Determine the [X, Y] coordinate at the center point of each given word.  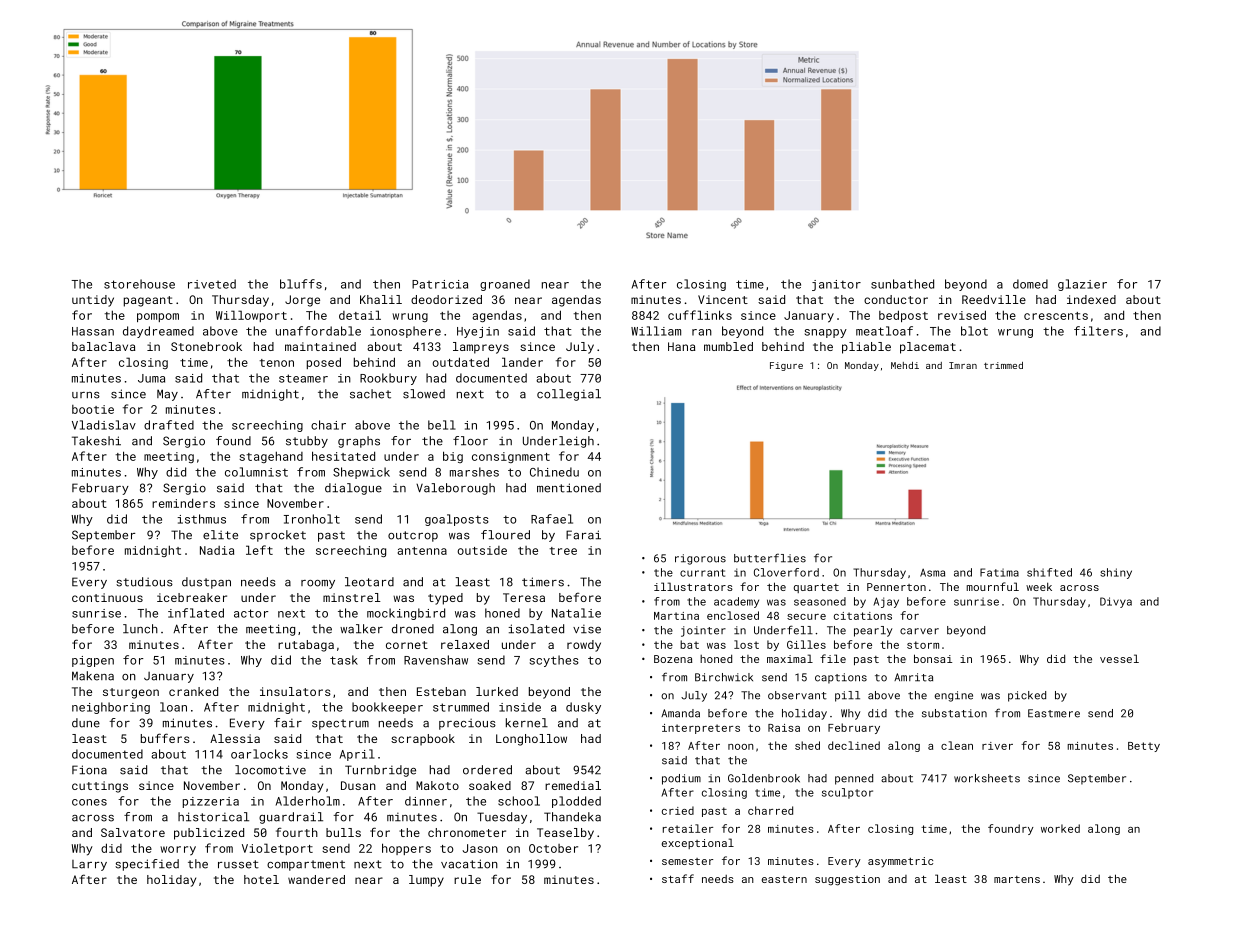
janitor [836, 285]
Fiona [89, 770]
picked [1027, 696]
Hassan [93, 331]
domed [1030, 284]
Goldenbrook [764, 778]
